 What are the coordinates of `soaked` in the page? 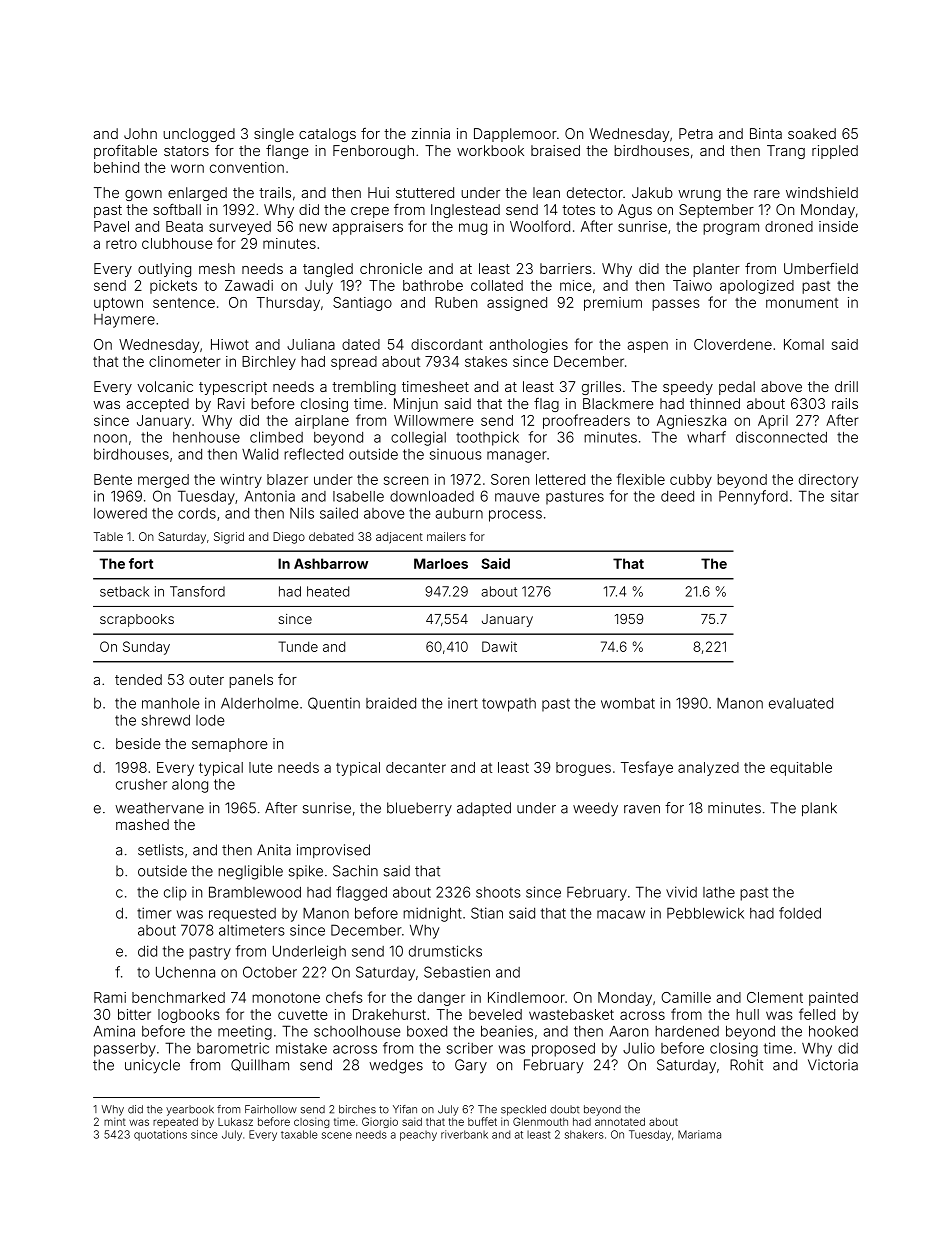 It's located at (812, 133).
